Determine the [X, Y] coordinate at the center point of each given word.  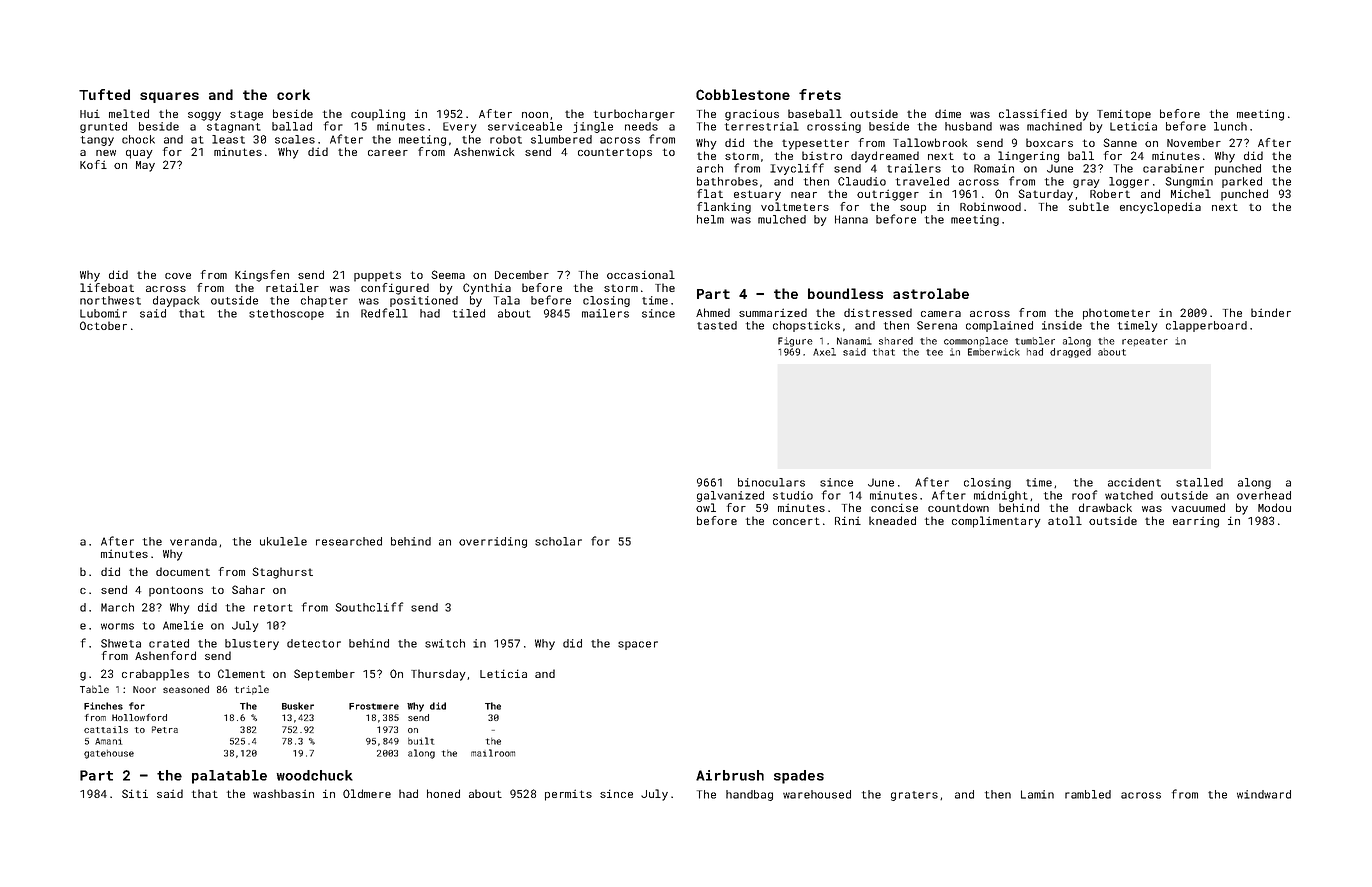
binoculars [771, 482]
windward [1264, 794]
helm [710, 219]
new [106, 153]
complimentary [996, 522]
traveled [922, 181]
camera [941, 314]
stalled [1199, 482]
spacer [638, 645]
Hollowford [139, 717]
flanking [724, 208]
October [103, 325]
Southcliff [369, 607]
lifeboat [107, 287]
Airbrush [730, 775]
